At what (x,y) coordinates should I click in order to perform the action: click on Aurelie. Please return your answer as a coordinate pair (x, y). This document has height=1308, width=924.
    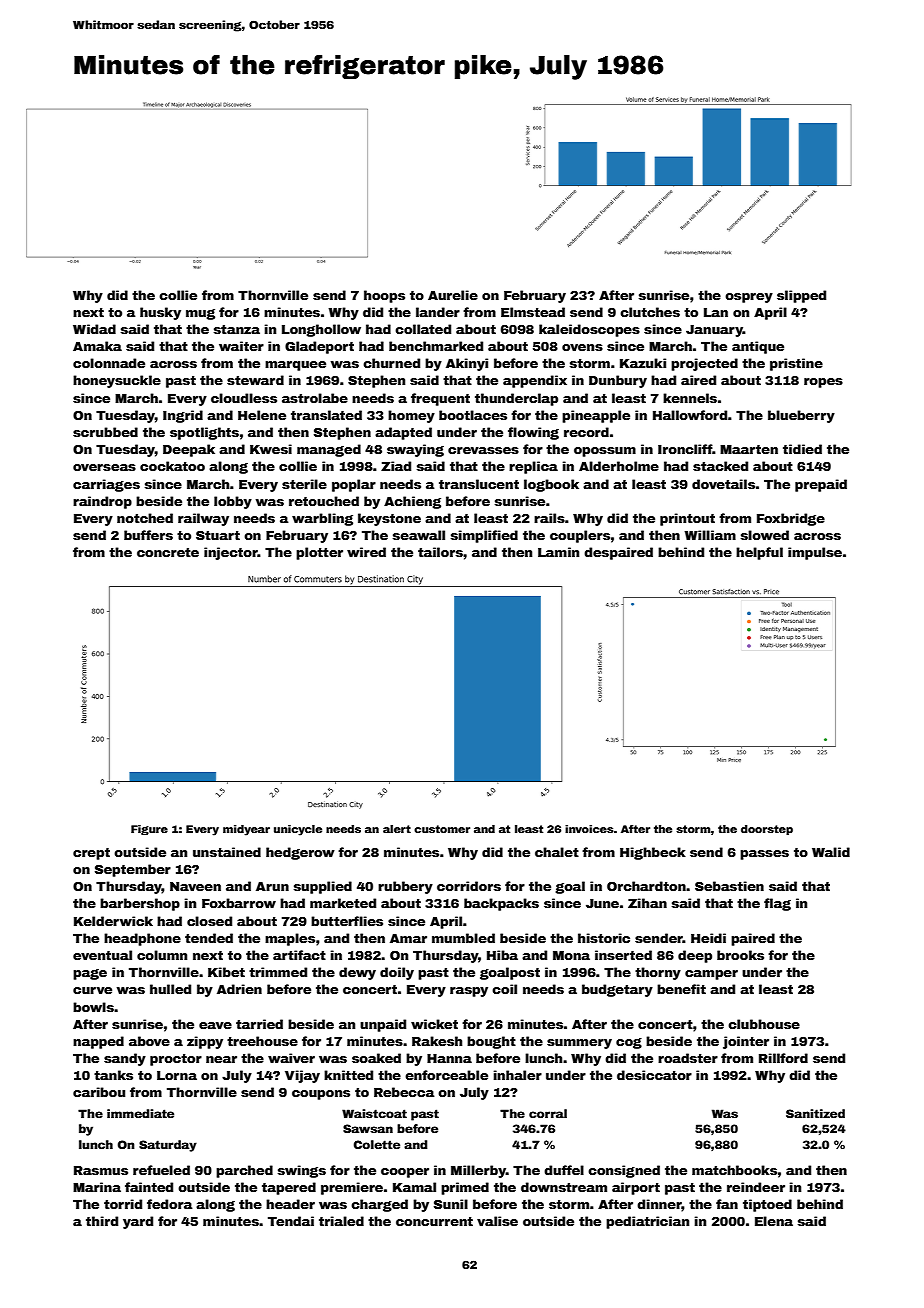
    Looking at the image, I should click on (453, 295).
